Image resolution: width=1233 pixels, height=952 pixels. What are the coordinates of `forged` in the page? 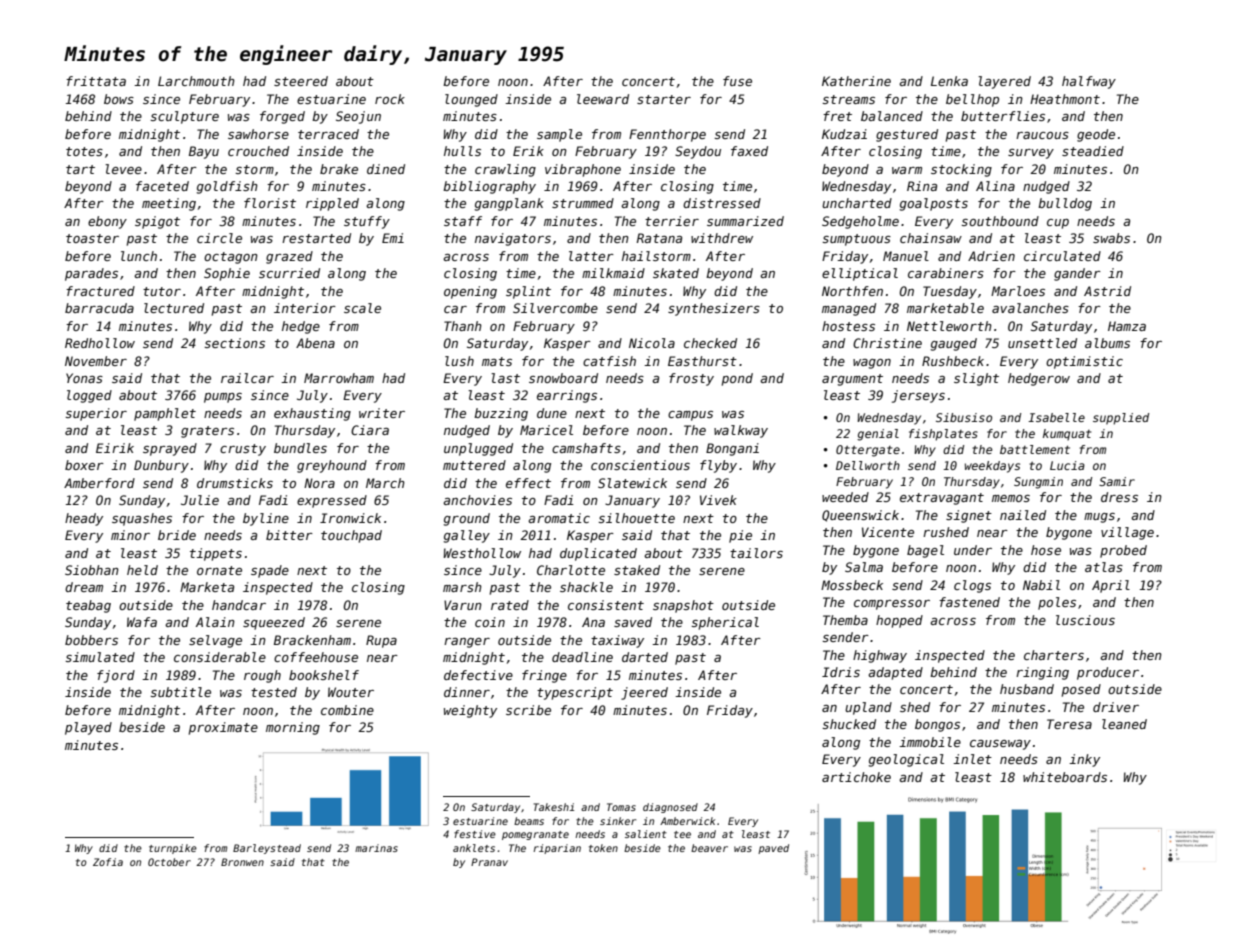 It's located at (282, 117).
